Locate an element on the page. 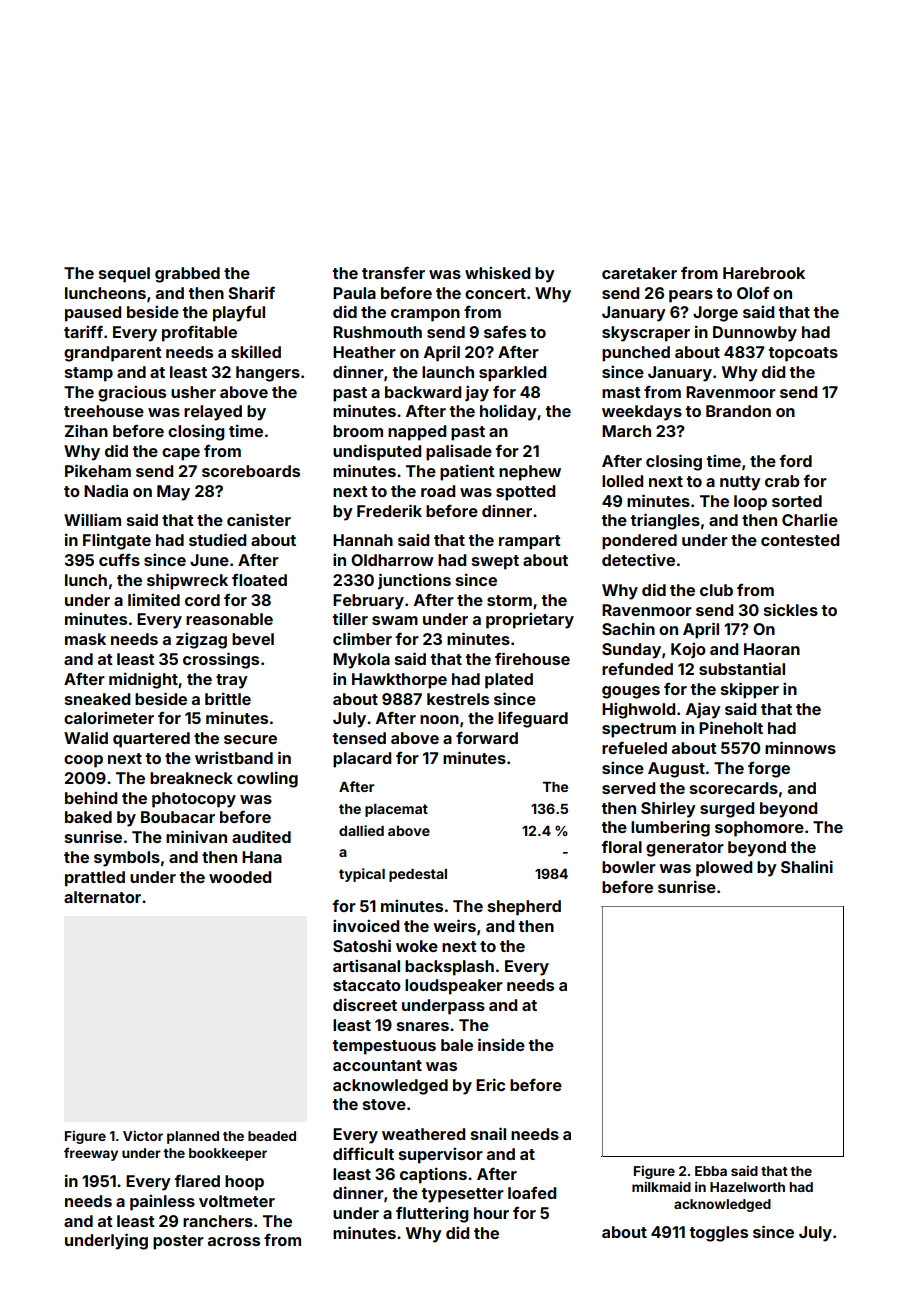 This page has width=908, height=1316. planned is located at coordinates (193, 1137).
